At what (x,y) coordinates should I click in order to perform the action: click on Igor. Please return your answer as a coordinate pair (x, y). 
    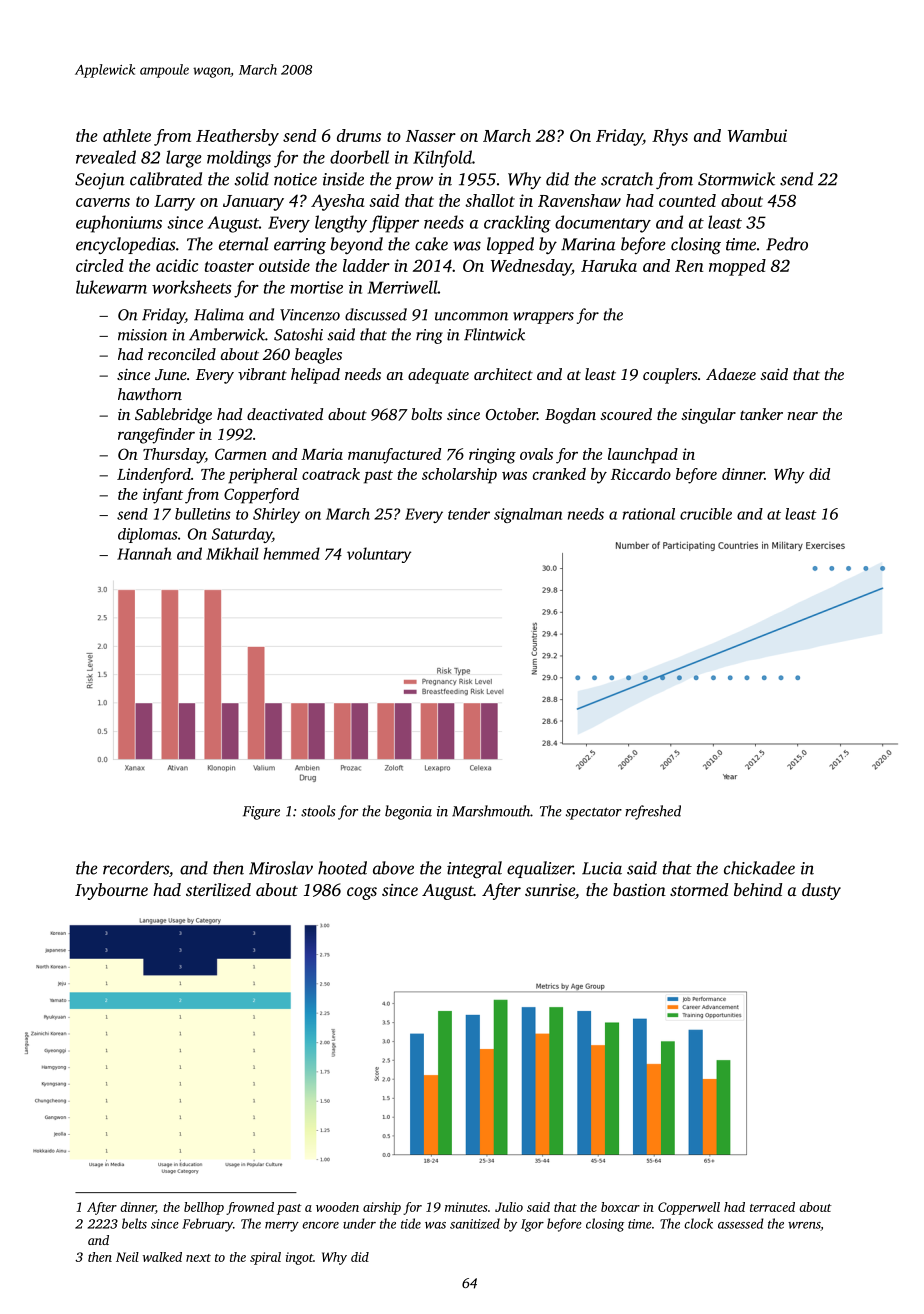
    Looking at the image, I should click on (532, 1225).
